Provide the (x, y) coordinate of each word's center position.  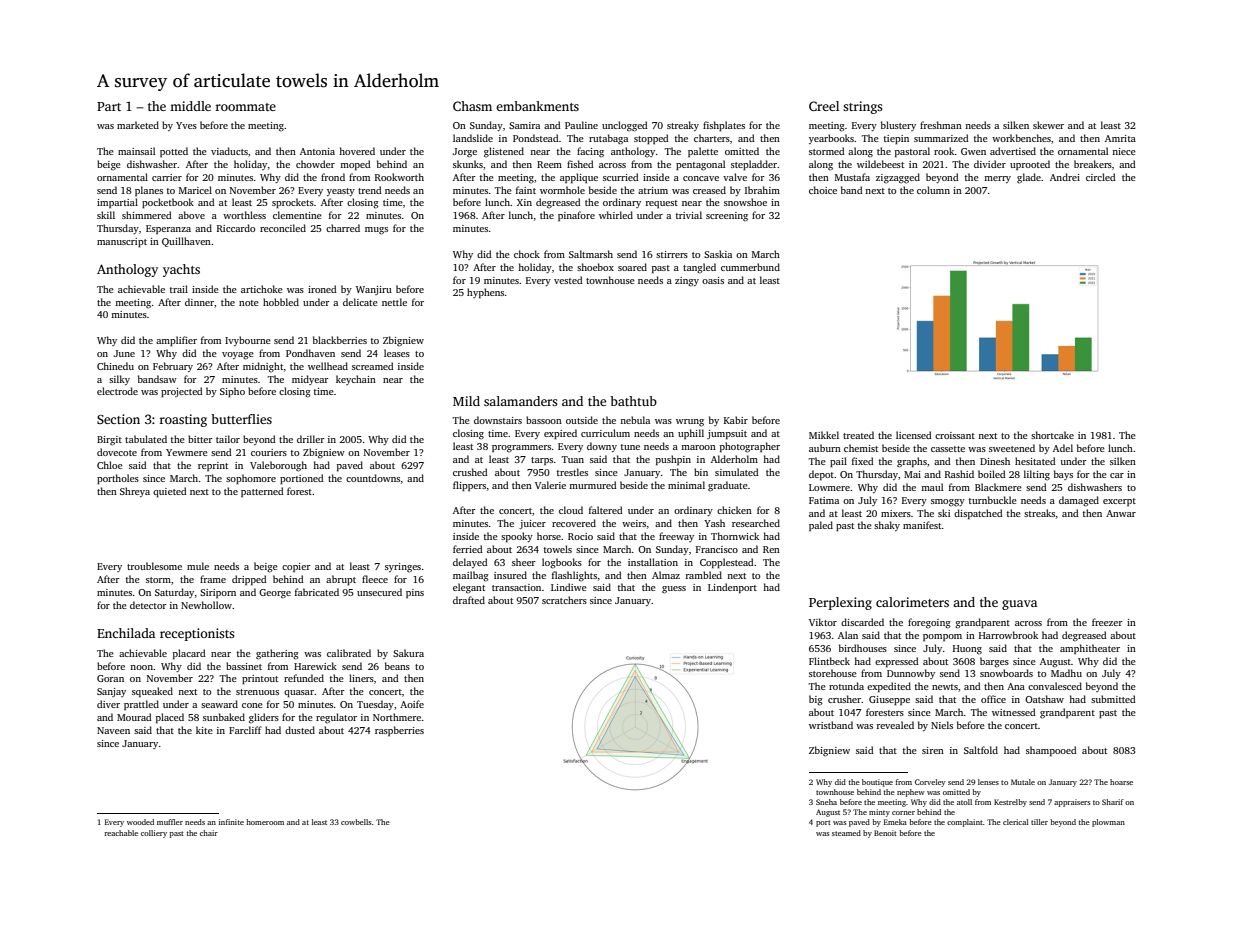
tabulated (146, 439)
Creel (824, 106)
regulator (336, 718)
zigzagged (898, 178)
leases (397, 353)
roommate (246, 107)
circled (1101, 177)
